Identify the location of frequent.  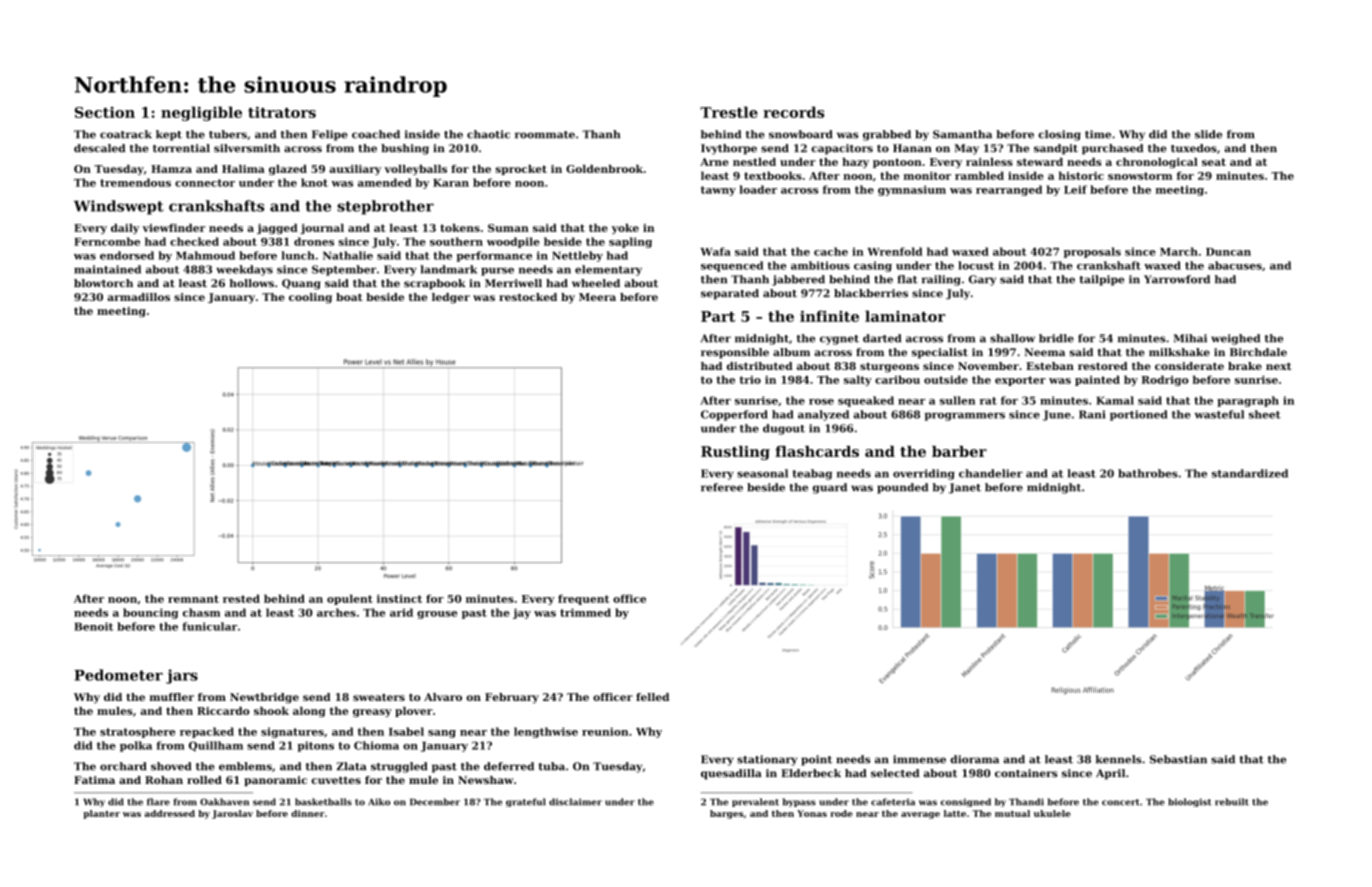
(583, 599).
